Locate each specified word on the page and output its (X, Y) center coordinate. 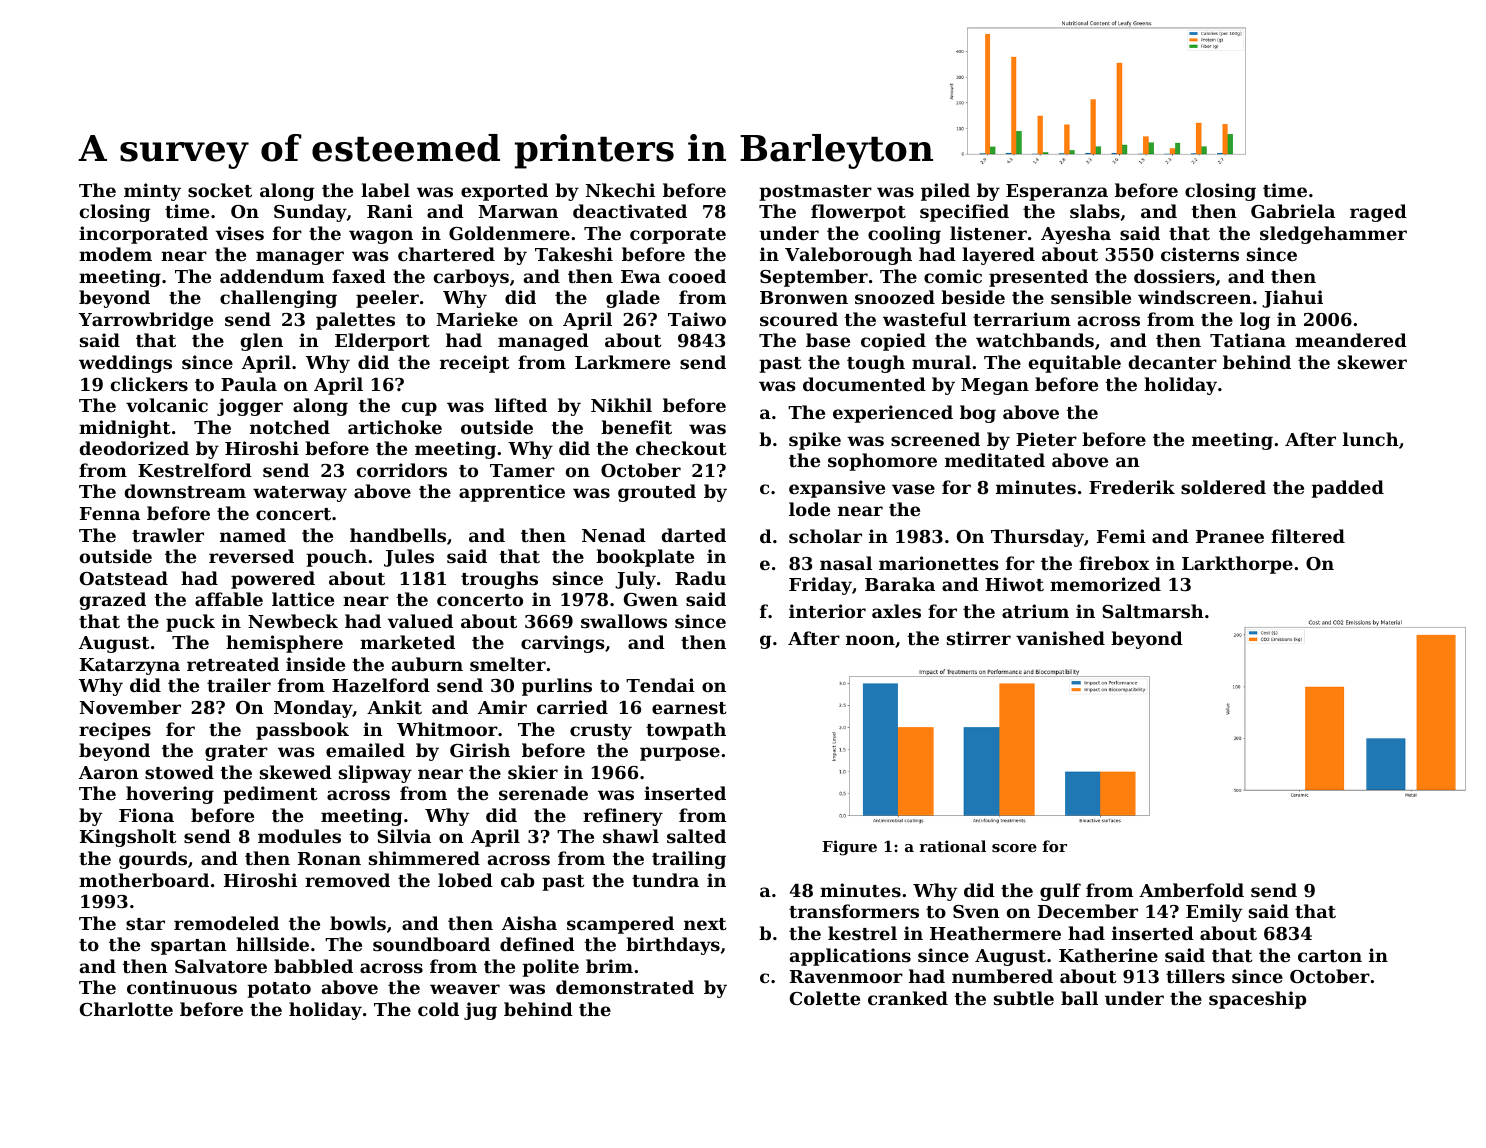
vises (239, 233)
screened (935, 439)
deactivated (630, 211)
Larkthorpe (1237, 565)
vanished (1060, 638)
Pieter (1046, 439)
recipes (115, 731)
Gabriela (1293, 211)
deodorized (134, 448)
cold (438, 1009)
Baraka (900, 584)
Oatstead (124, 578)
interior (827, 611)
